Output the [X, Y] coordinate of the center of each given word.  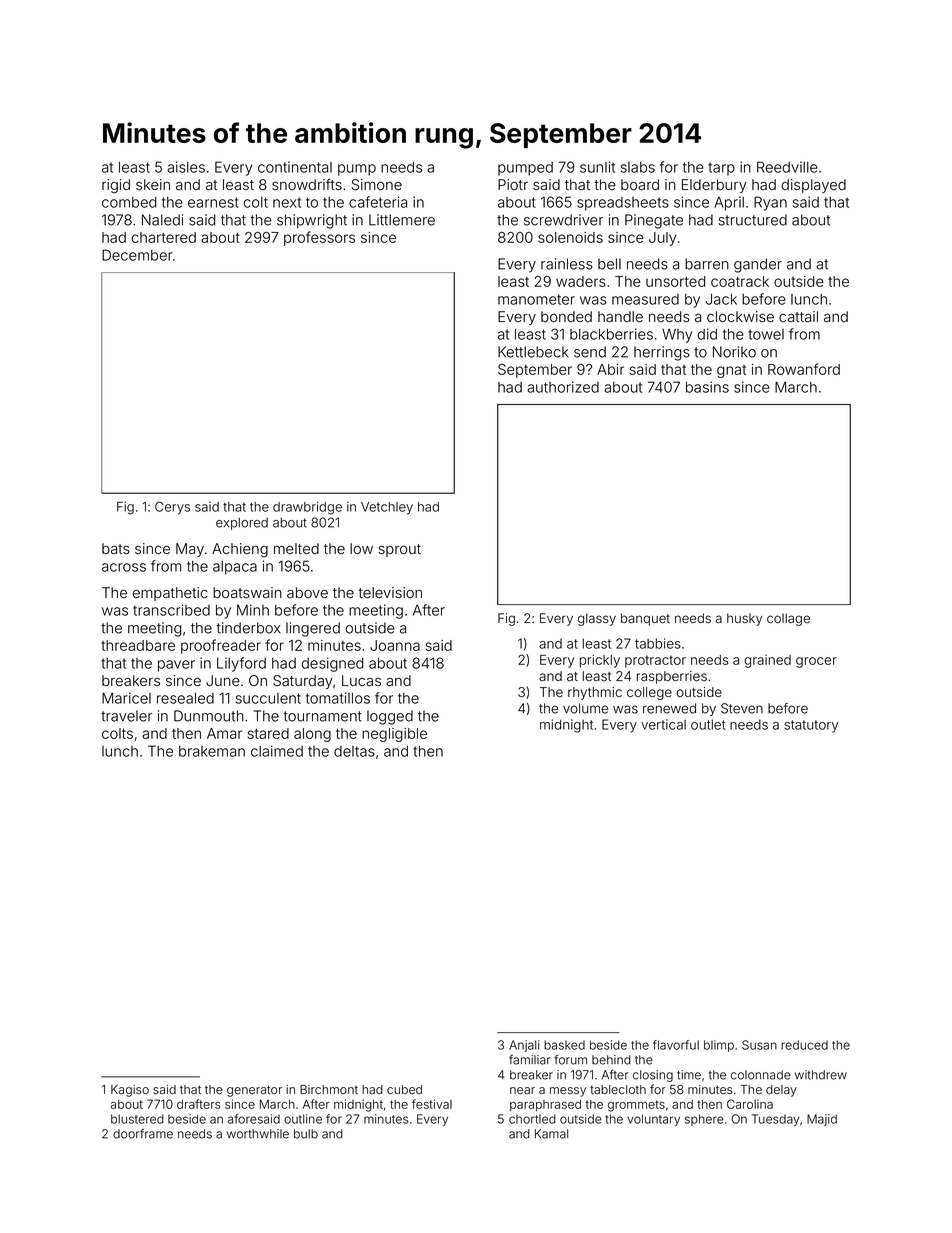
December [137, 255]
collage [788, 619]
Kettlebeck [533, 352]
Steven [742, 708]
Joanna [395, 645]
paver [176, 666]
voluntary [653, 1120]
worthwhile [258, 1134]
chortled [532, 1119]
